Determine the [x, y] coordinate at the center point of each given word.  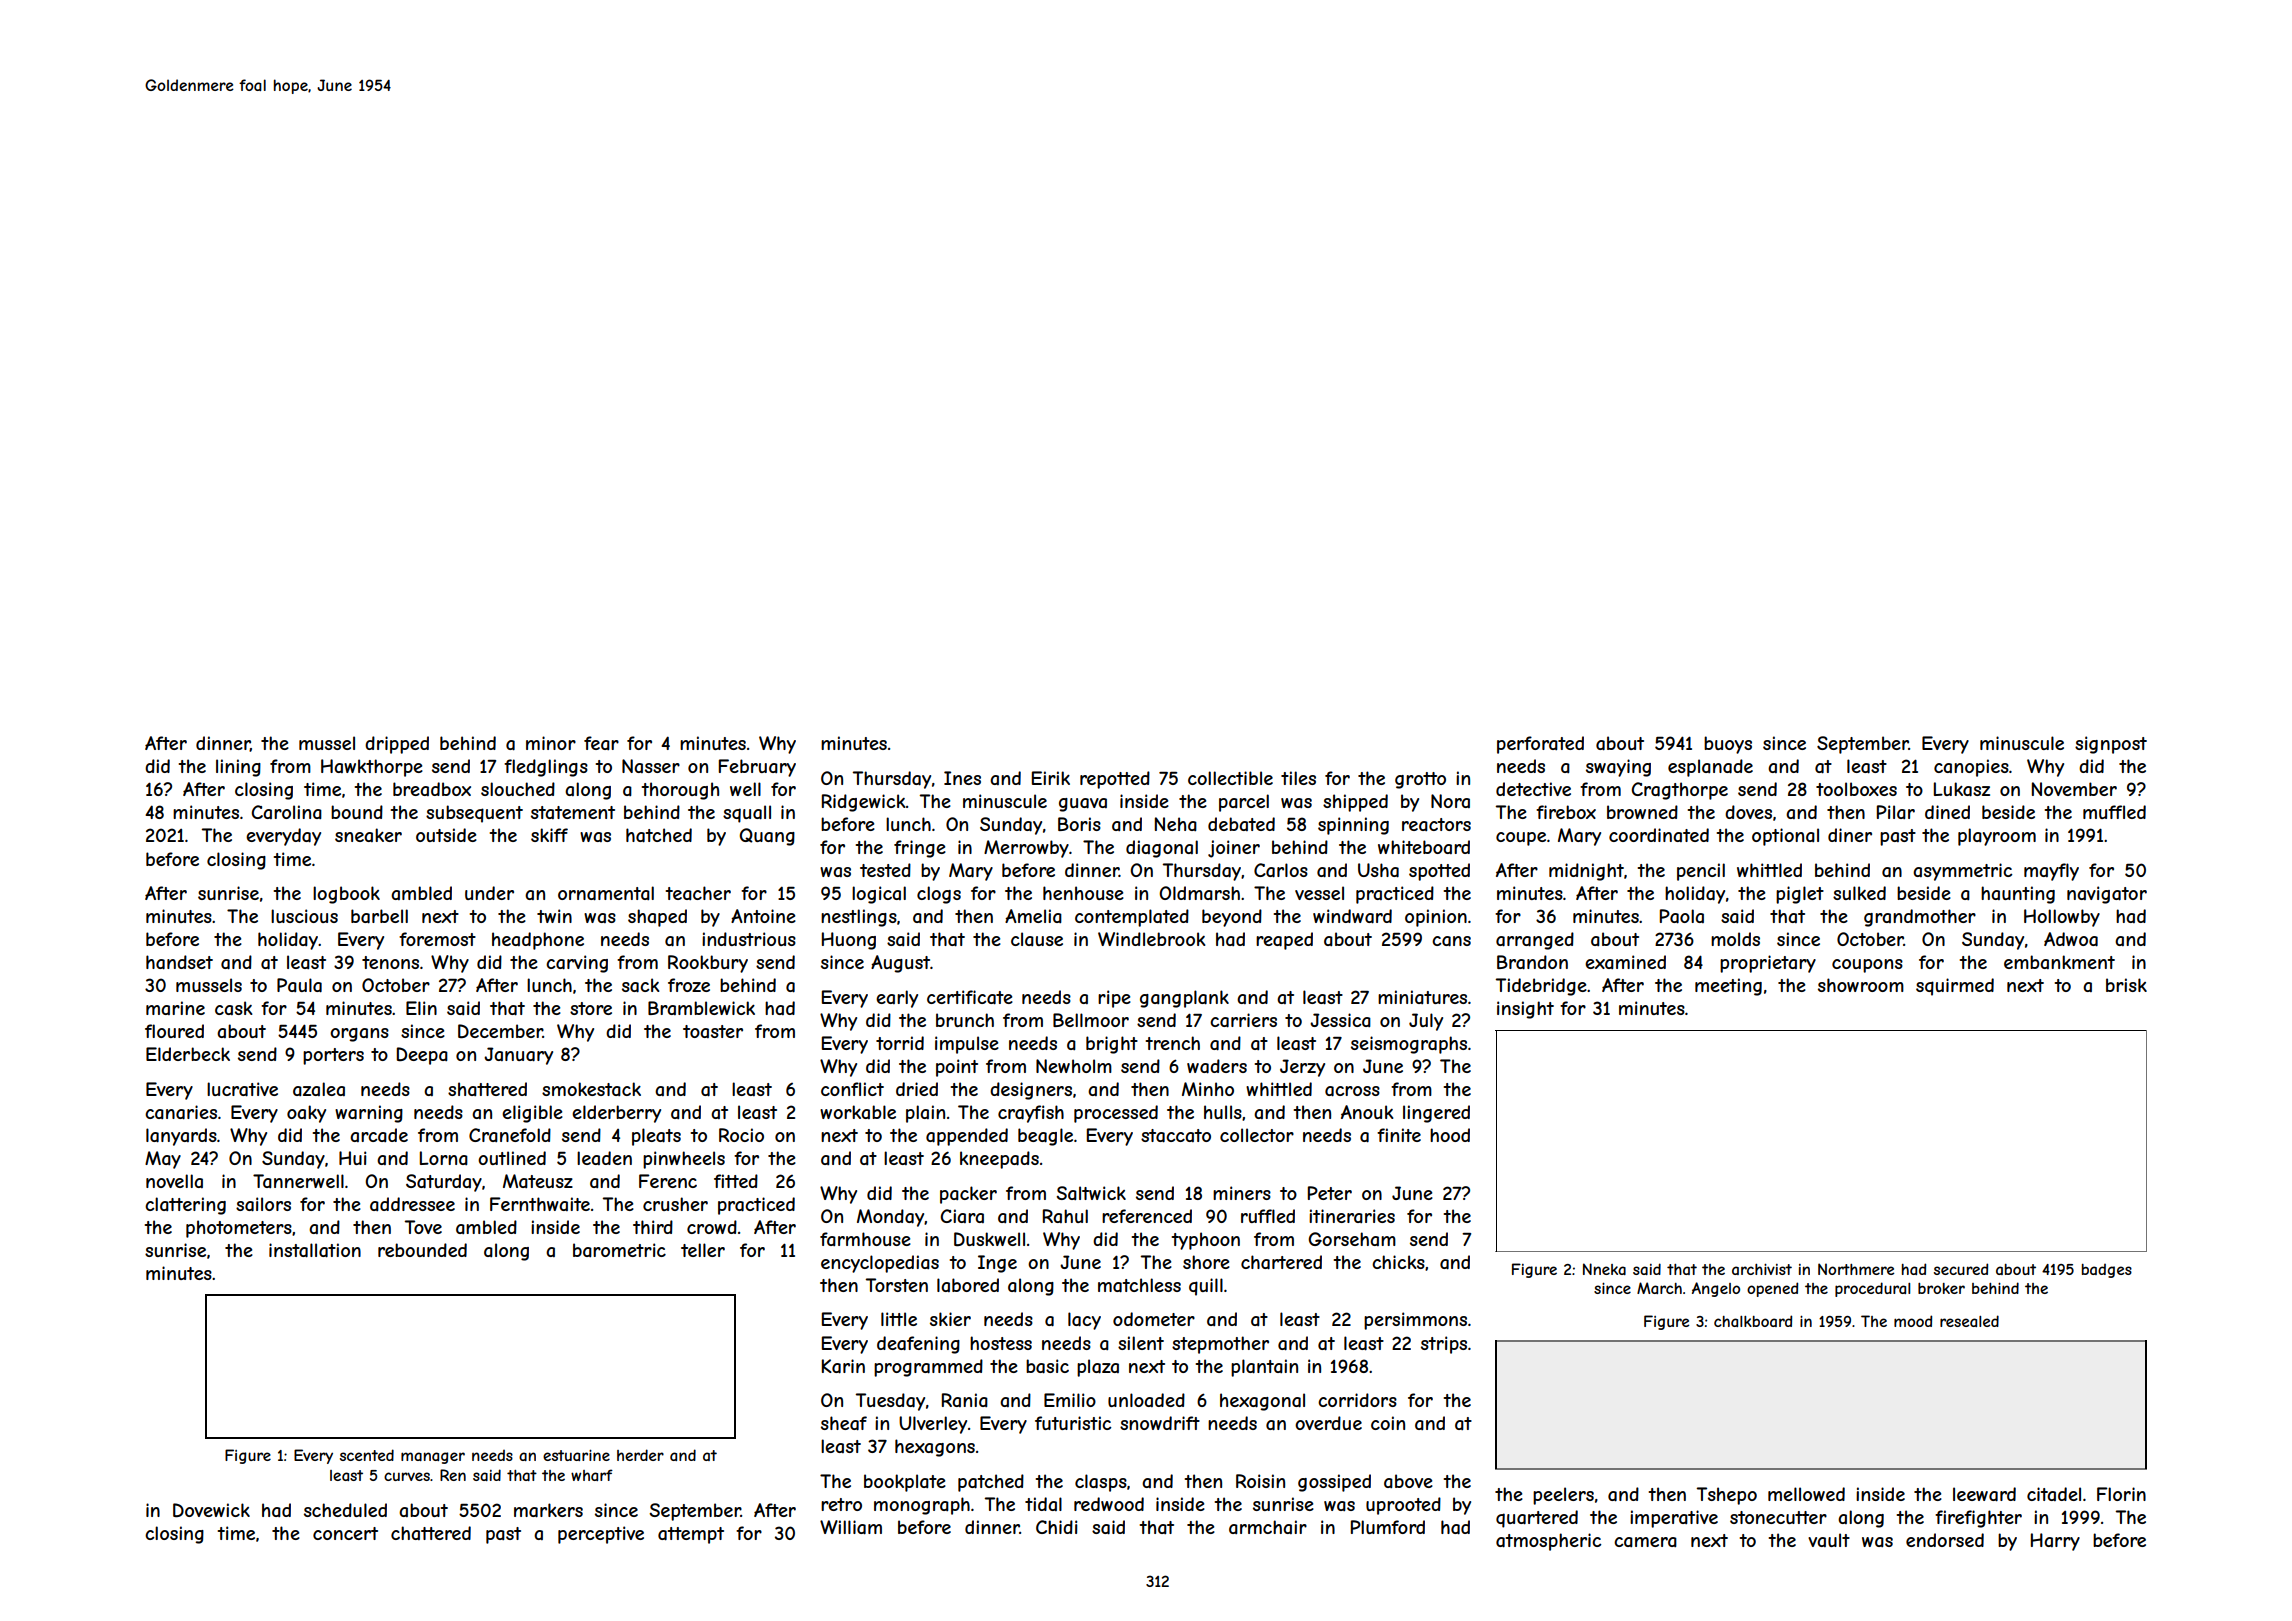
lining [238, 768]
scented [367, 1455]
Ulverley [933, 1425]
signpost [2111, 745]
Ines [962, 778]
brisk [2126, 985]
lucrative [242, 1089]
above [1408, 1481]
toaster [713, 1031]
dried [917, 1089]
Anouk [1367, 1112]
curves [407, 1476]
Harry [2055, 1542]
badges [2107, 1271]
